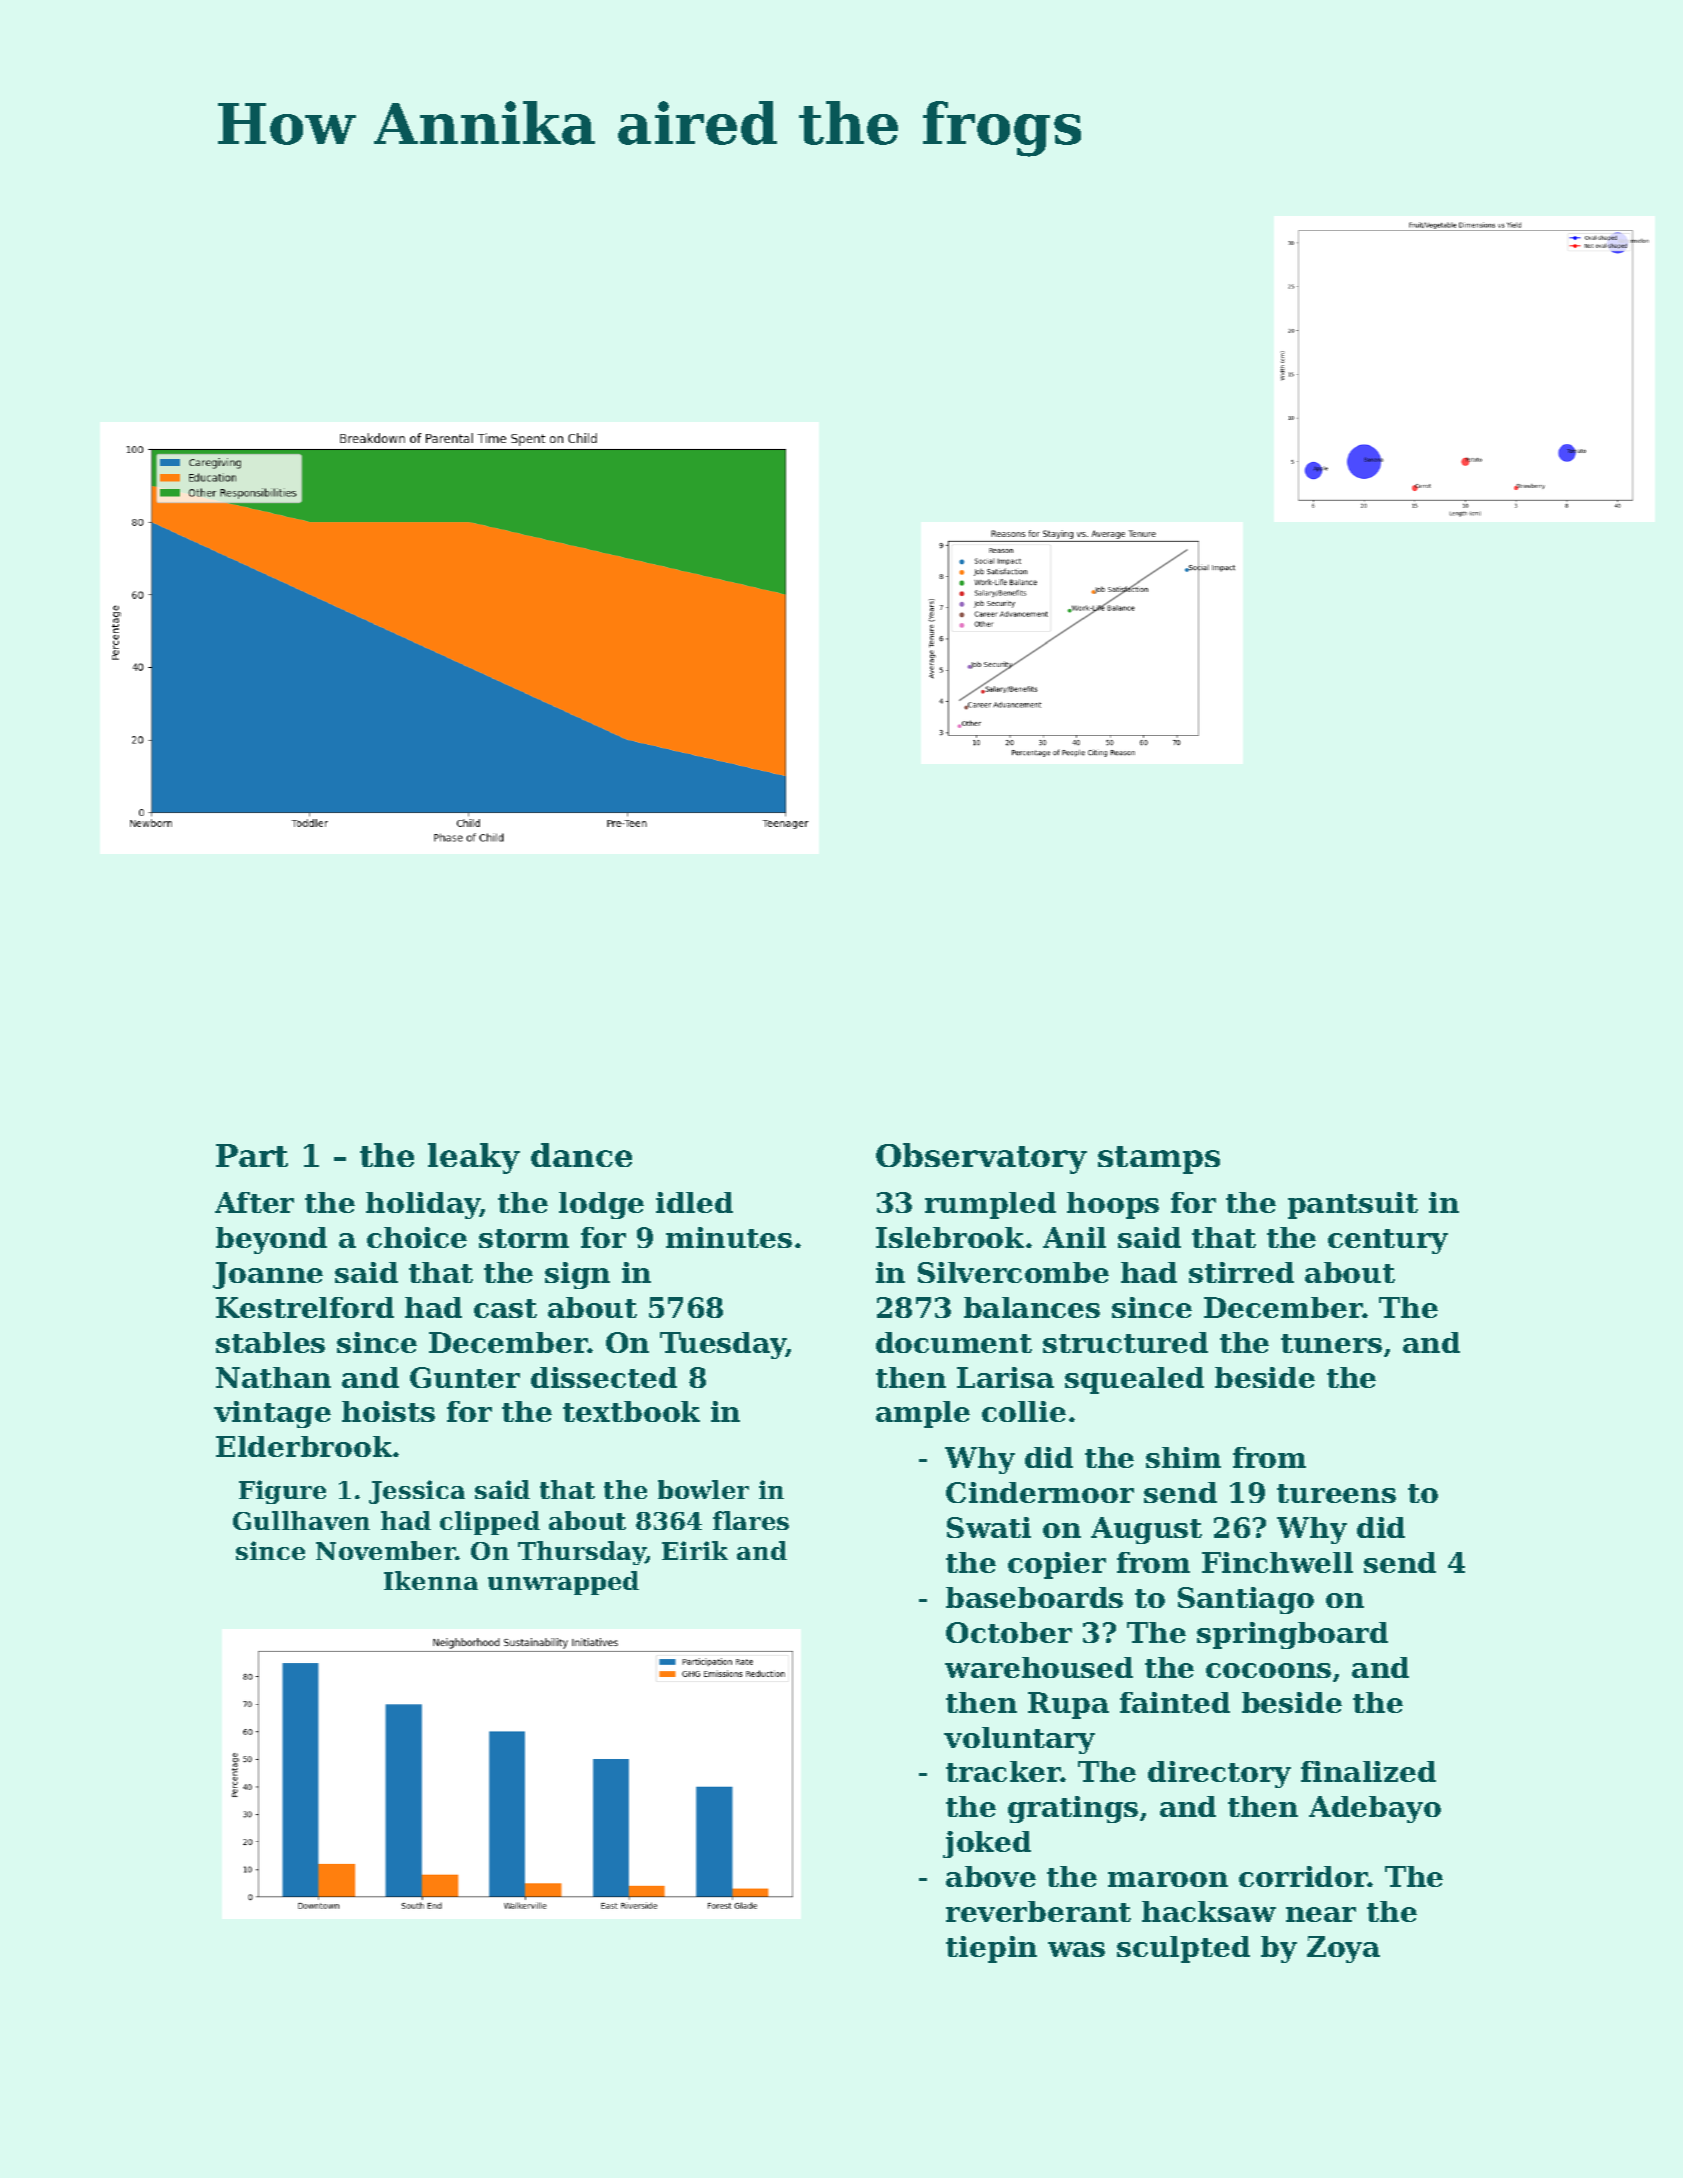  Describe the element at coordinates (1336, 1493) in the screenshot. I see `tureens` at that location.
